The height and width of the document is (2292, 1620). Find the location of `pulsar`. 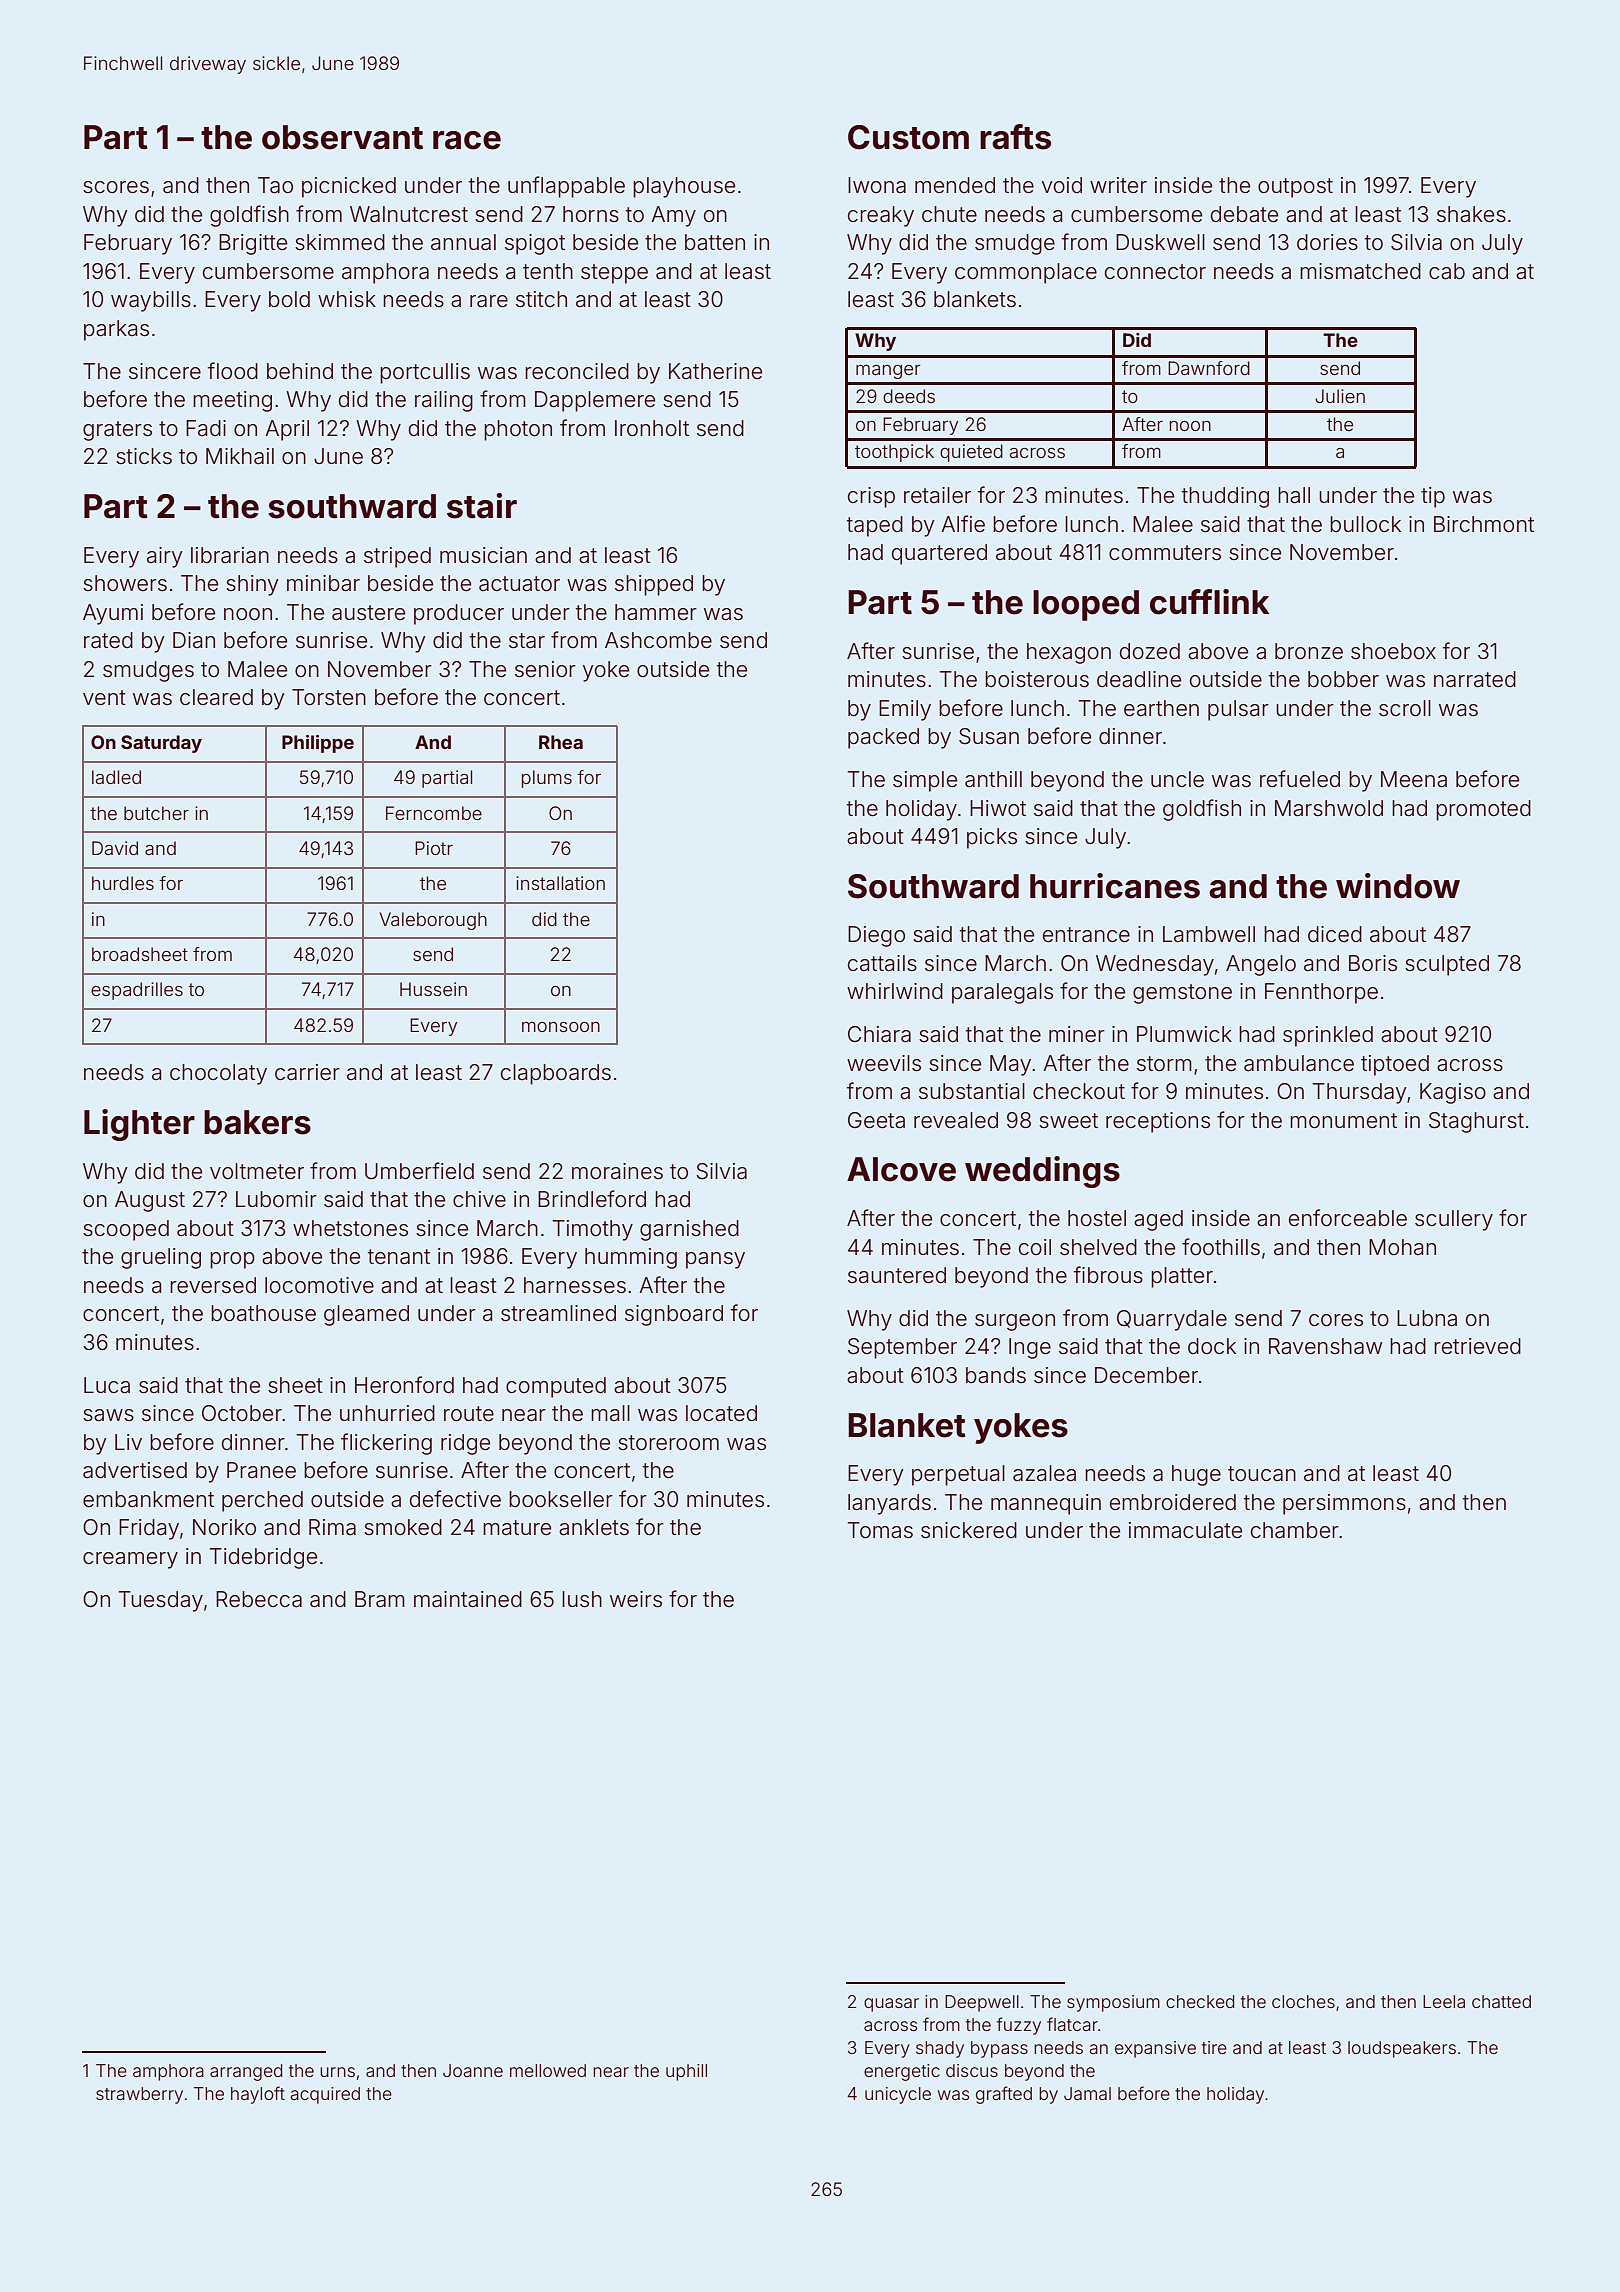

pulsar is located at coordinates (1238, 710).
